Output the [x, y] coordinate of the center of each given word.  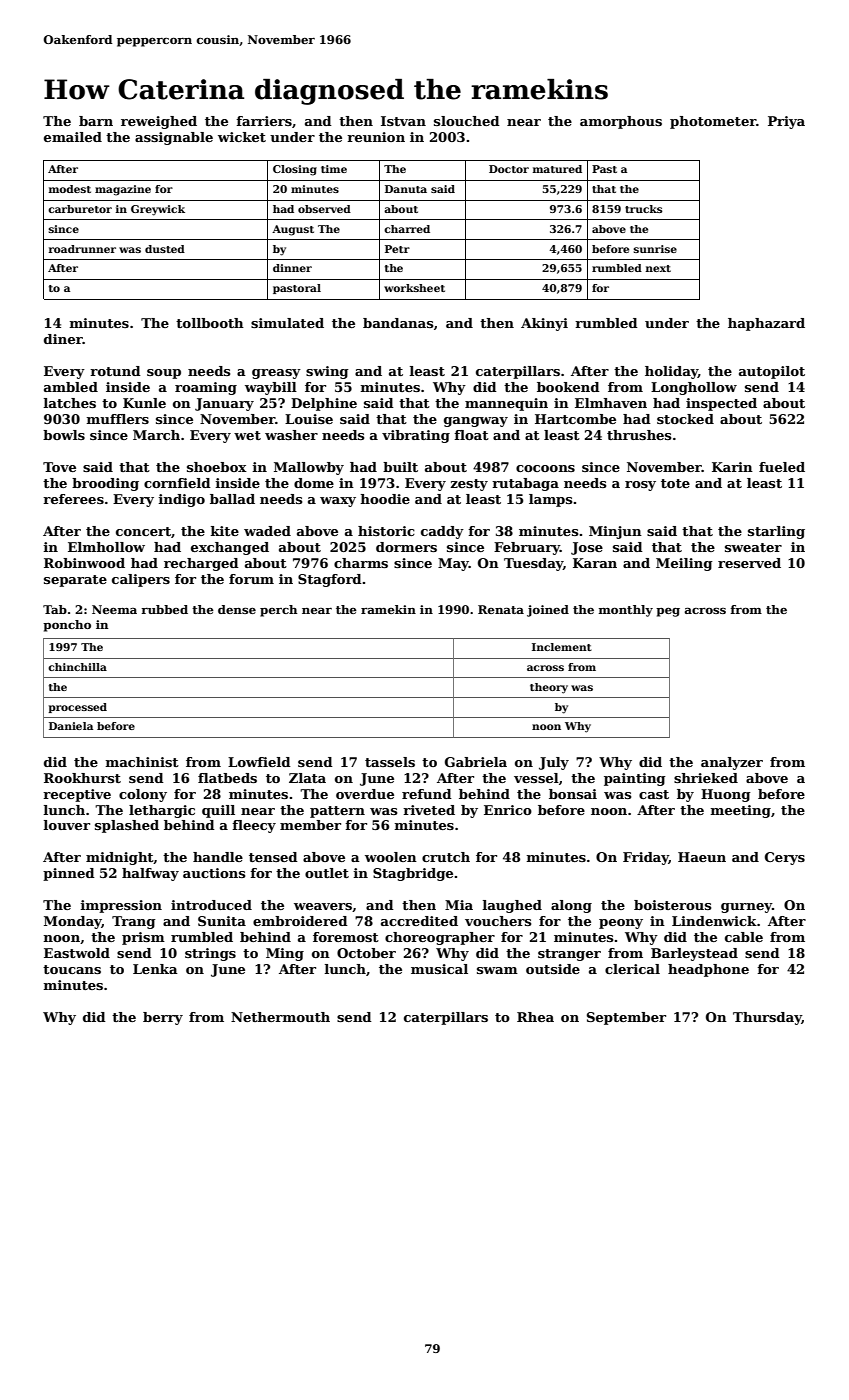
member [310, 825]
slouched [467, 121]
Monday [73, 922]
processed [77, 708]
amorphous [621, 122]
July [554, 763]
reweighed [159, 122]
